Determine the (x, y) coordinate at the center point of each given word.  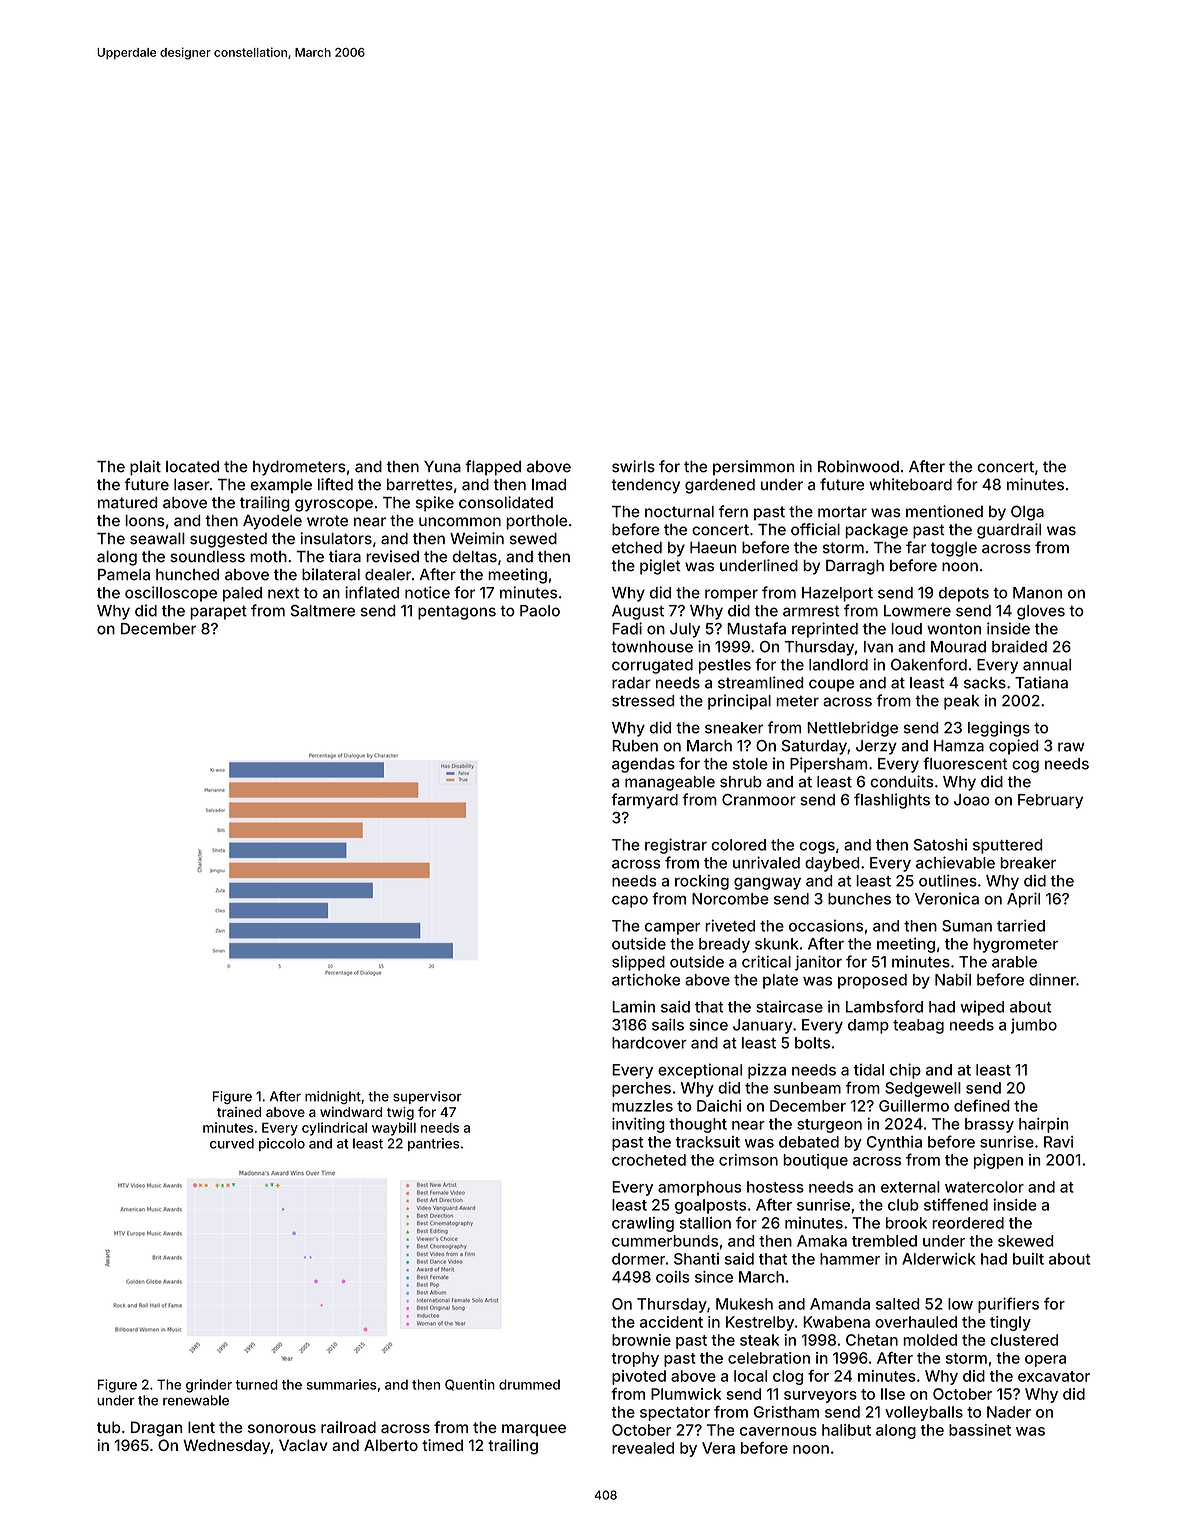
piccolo (282, 1144)
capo (630, 902)
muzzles (642, 1106)
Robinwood (858, 466)
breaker (1028, 863)
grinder (209, 1386)
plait (145, 468)
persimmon (753, 468)
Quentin (470, 1385)
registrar (676, 846)
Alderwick (939, 1259)
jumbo (1034, 1026)
